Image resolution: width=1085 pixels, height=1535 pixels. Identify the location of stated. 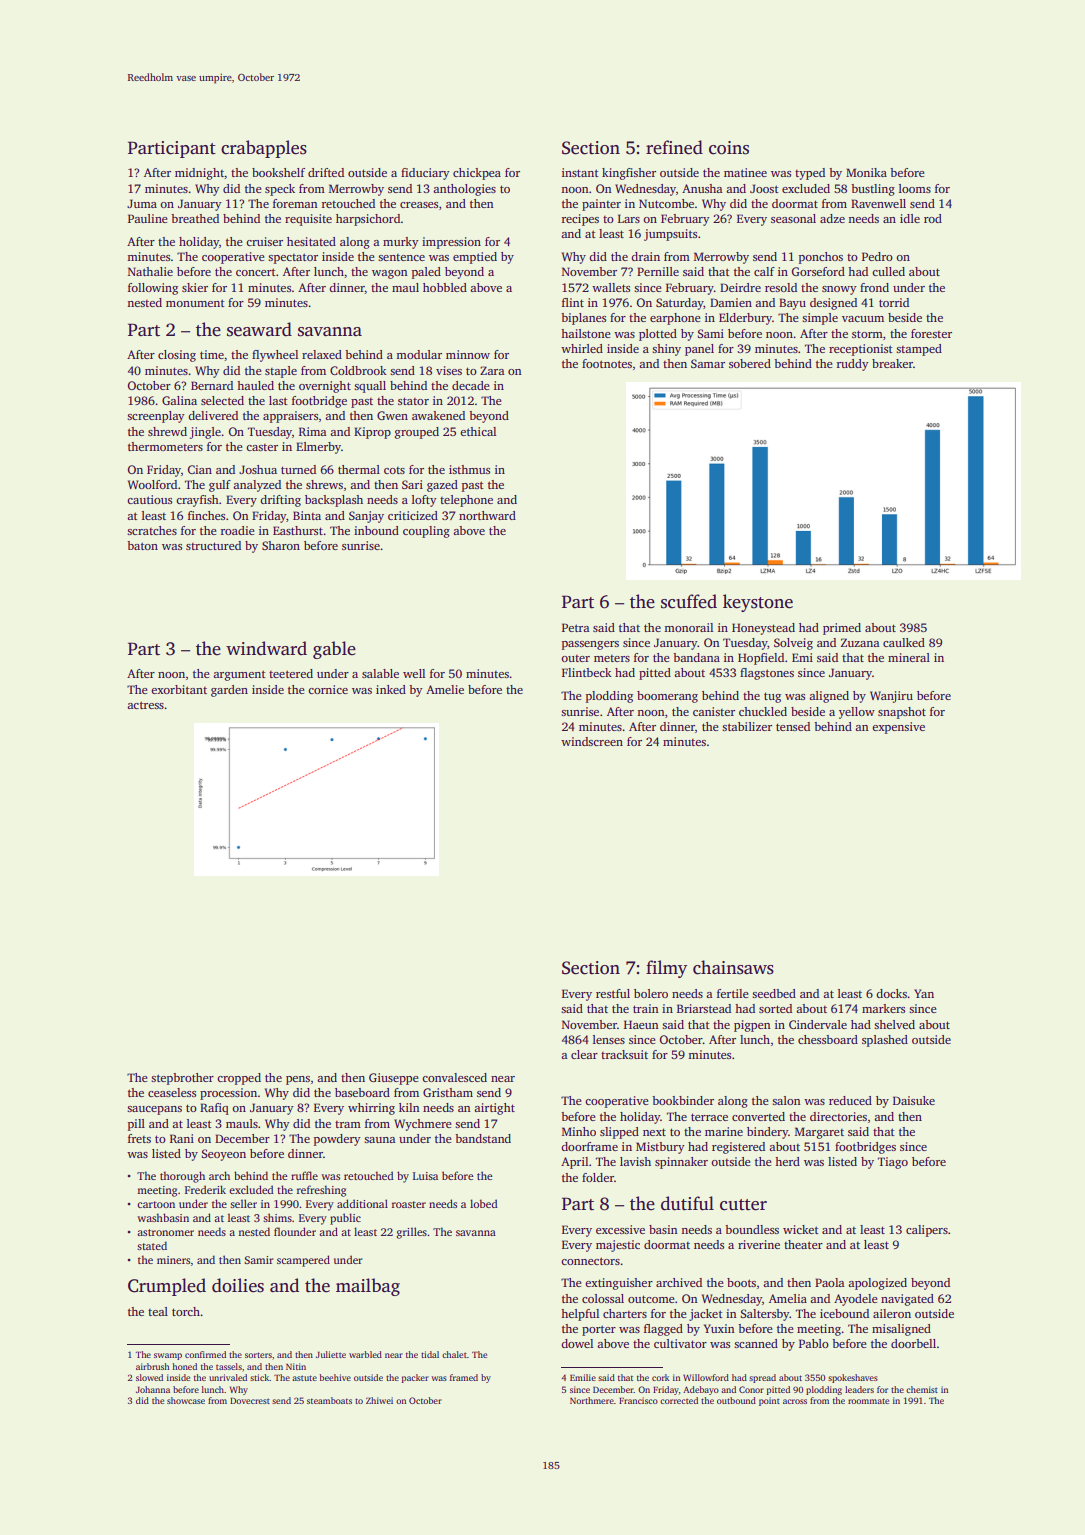
(152, 1245).
